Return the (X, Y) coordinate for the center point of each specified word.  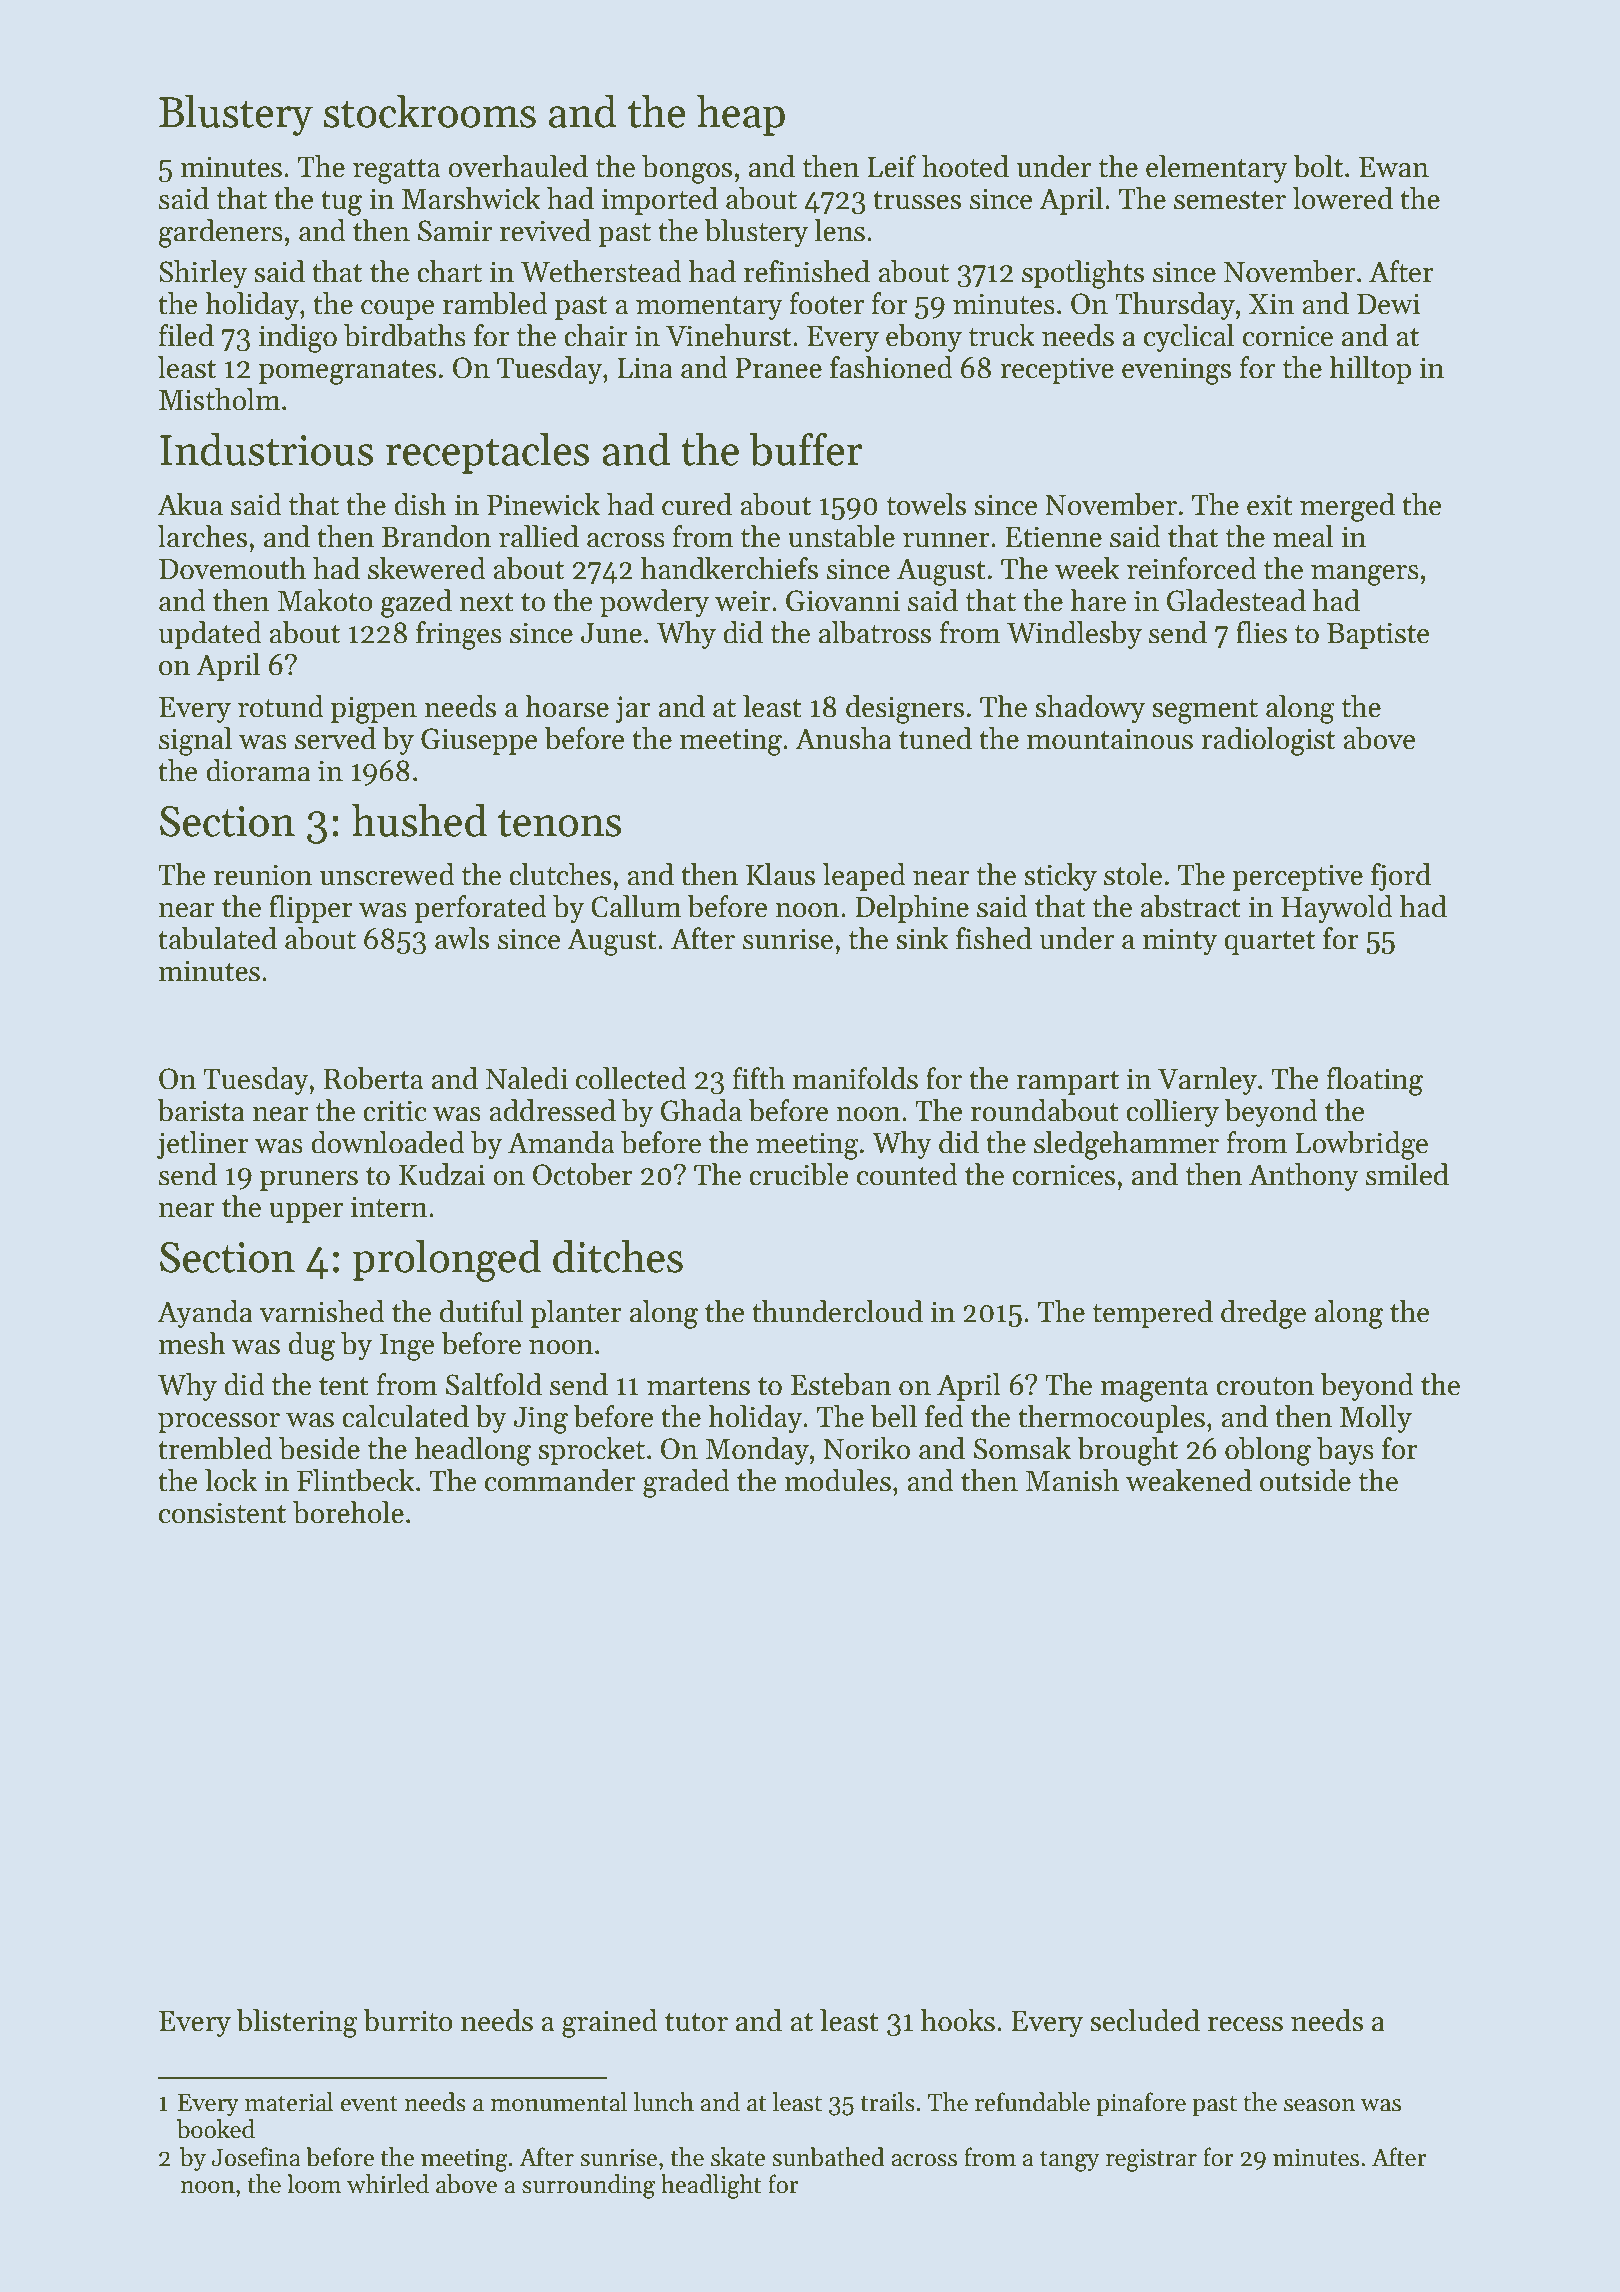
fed (944, 1416)
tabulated (217, 938)
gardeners (220, 233)
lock (231, 1480)
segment (1205, 711)
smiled (1407, 1174)
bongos (687, 169)
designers (905, 709)
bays (1345, 1451)
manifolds (855, 1078)
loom (314, 2184)
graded (686, 1483)
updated (210, 635)
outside (1305, 1480)
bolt (1318, 166)
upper (306, 1213)
